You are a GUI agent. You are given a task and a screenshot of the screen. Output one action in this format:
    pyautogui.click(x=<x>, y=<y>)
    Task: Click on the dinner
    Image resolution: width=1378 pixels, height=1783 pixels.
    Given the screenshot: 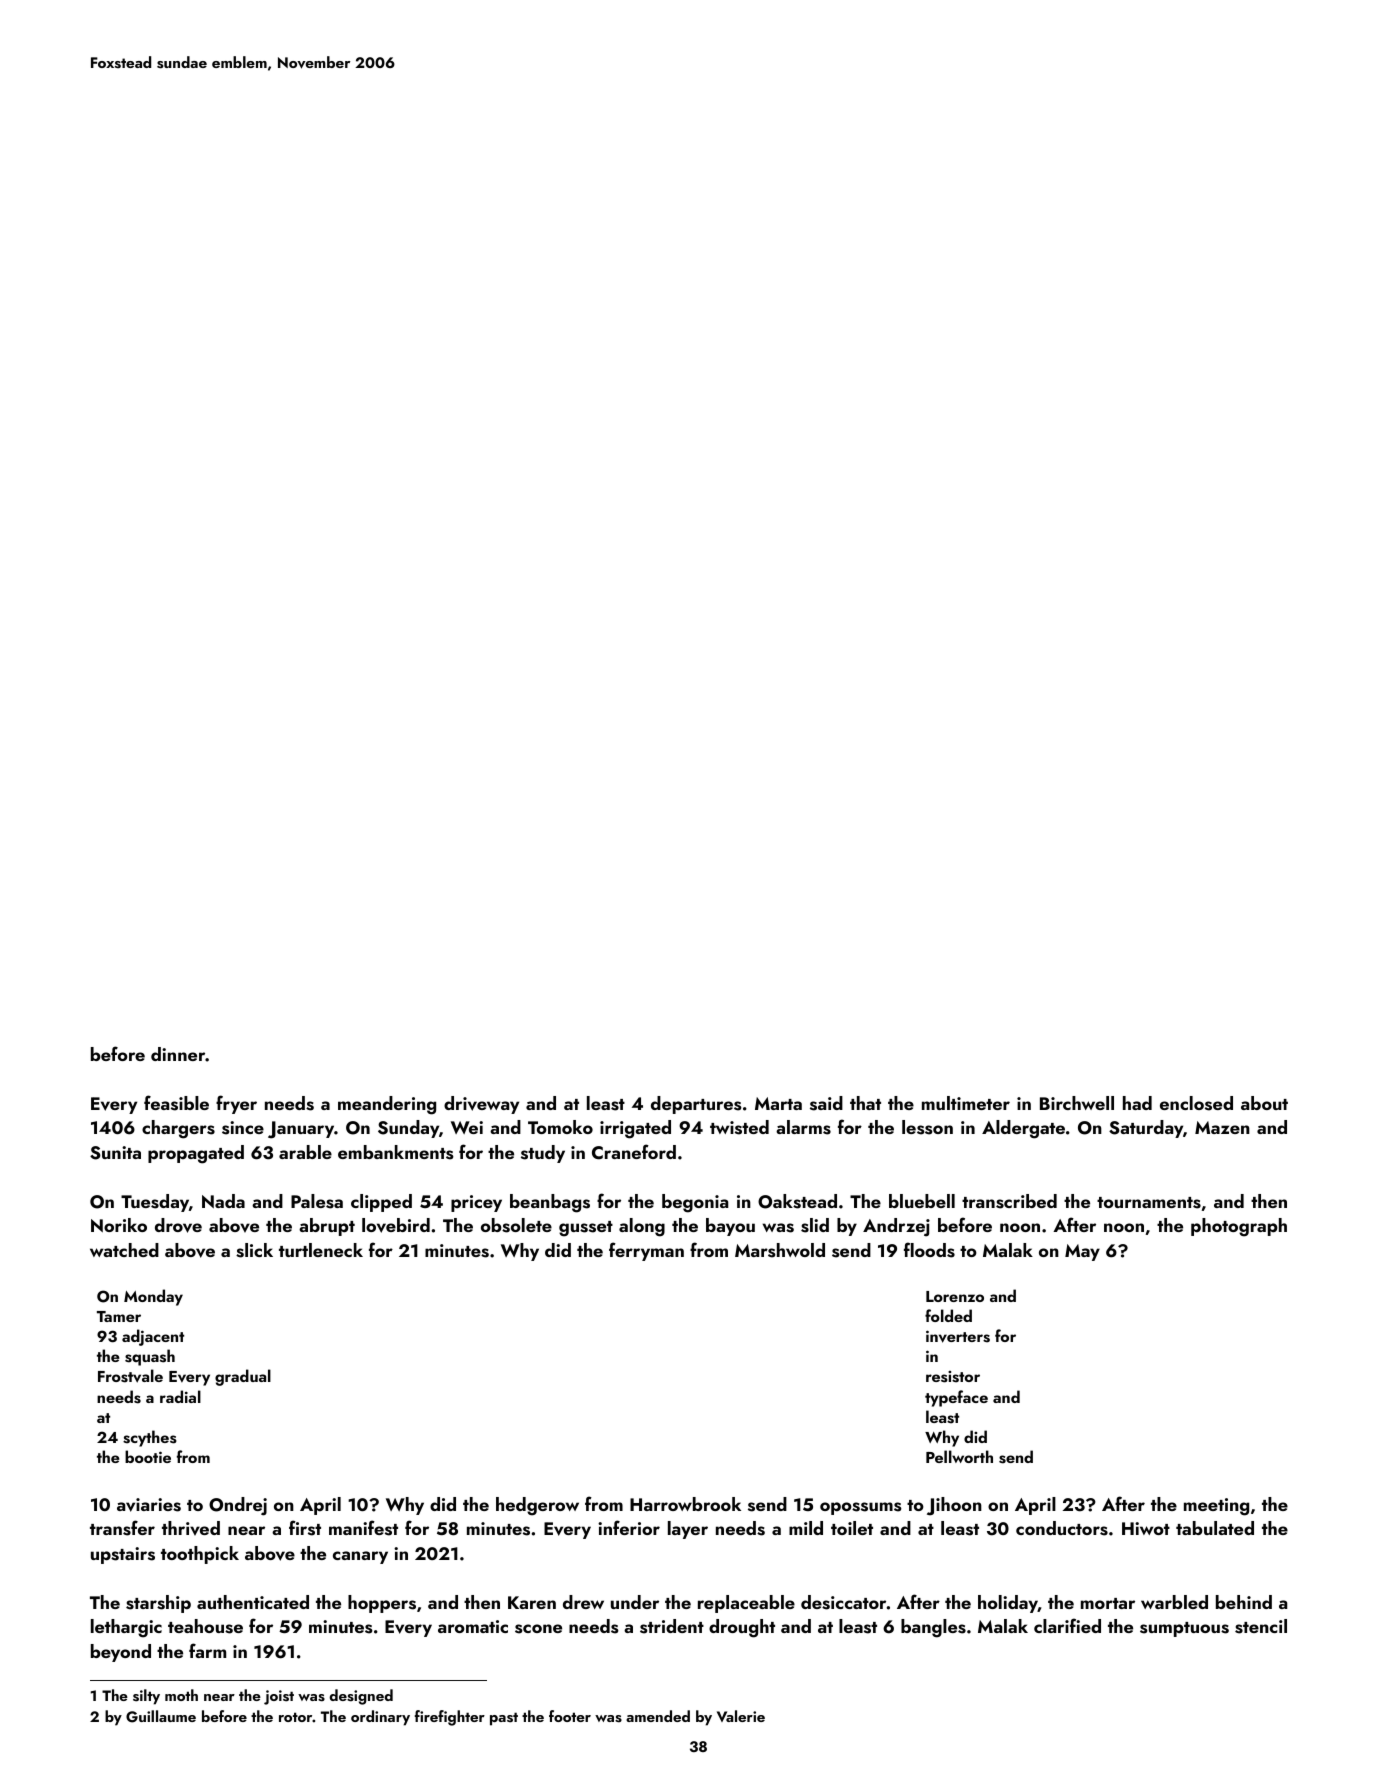 What is the action you would take?
    pyautogui.click(x=178, y=1054)
